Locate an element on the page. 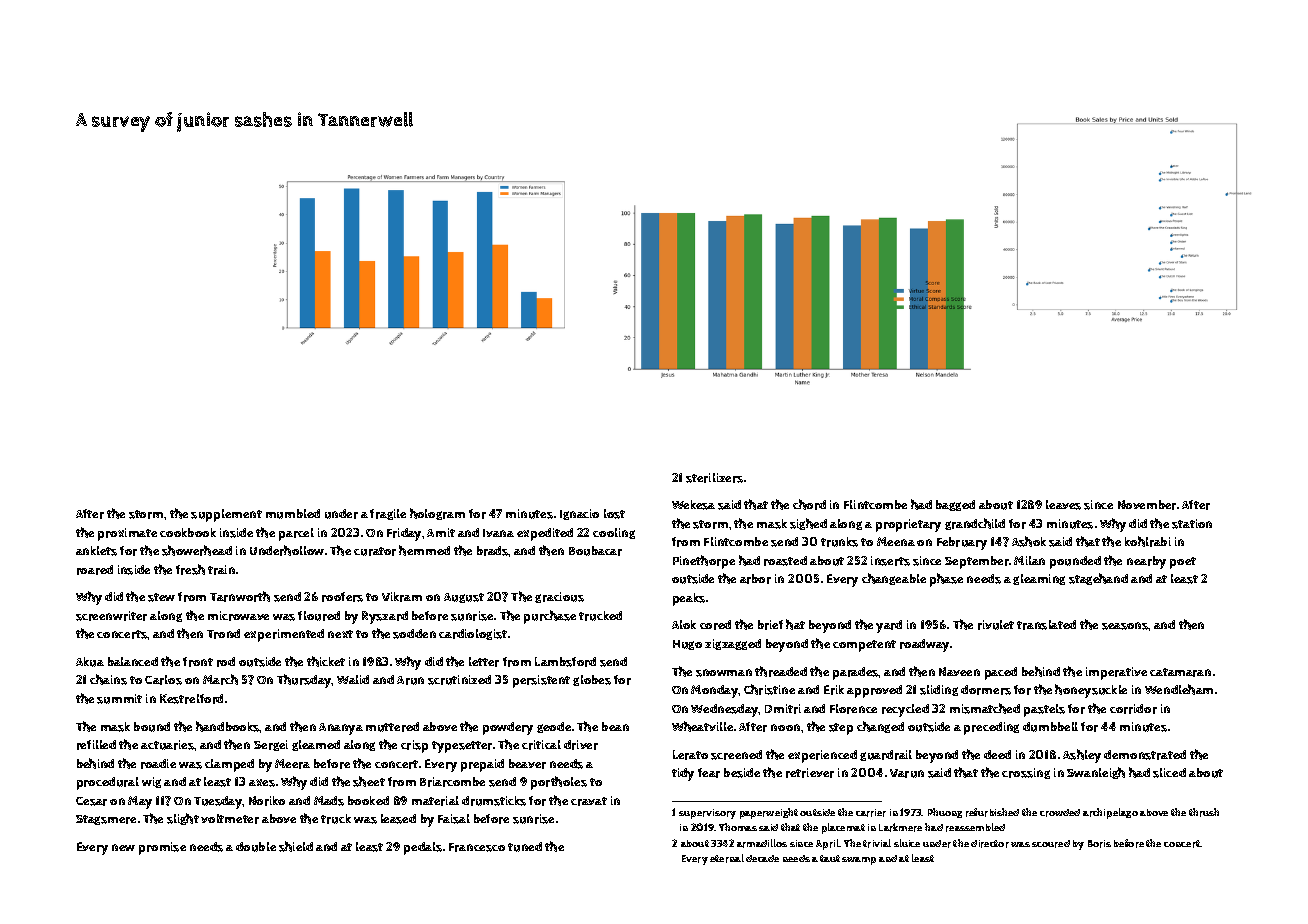  tuned is located at coordinates (525, 847).
